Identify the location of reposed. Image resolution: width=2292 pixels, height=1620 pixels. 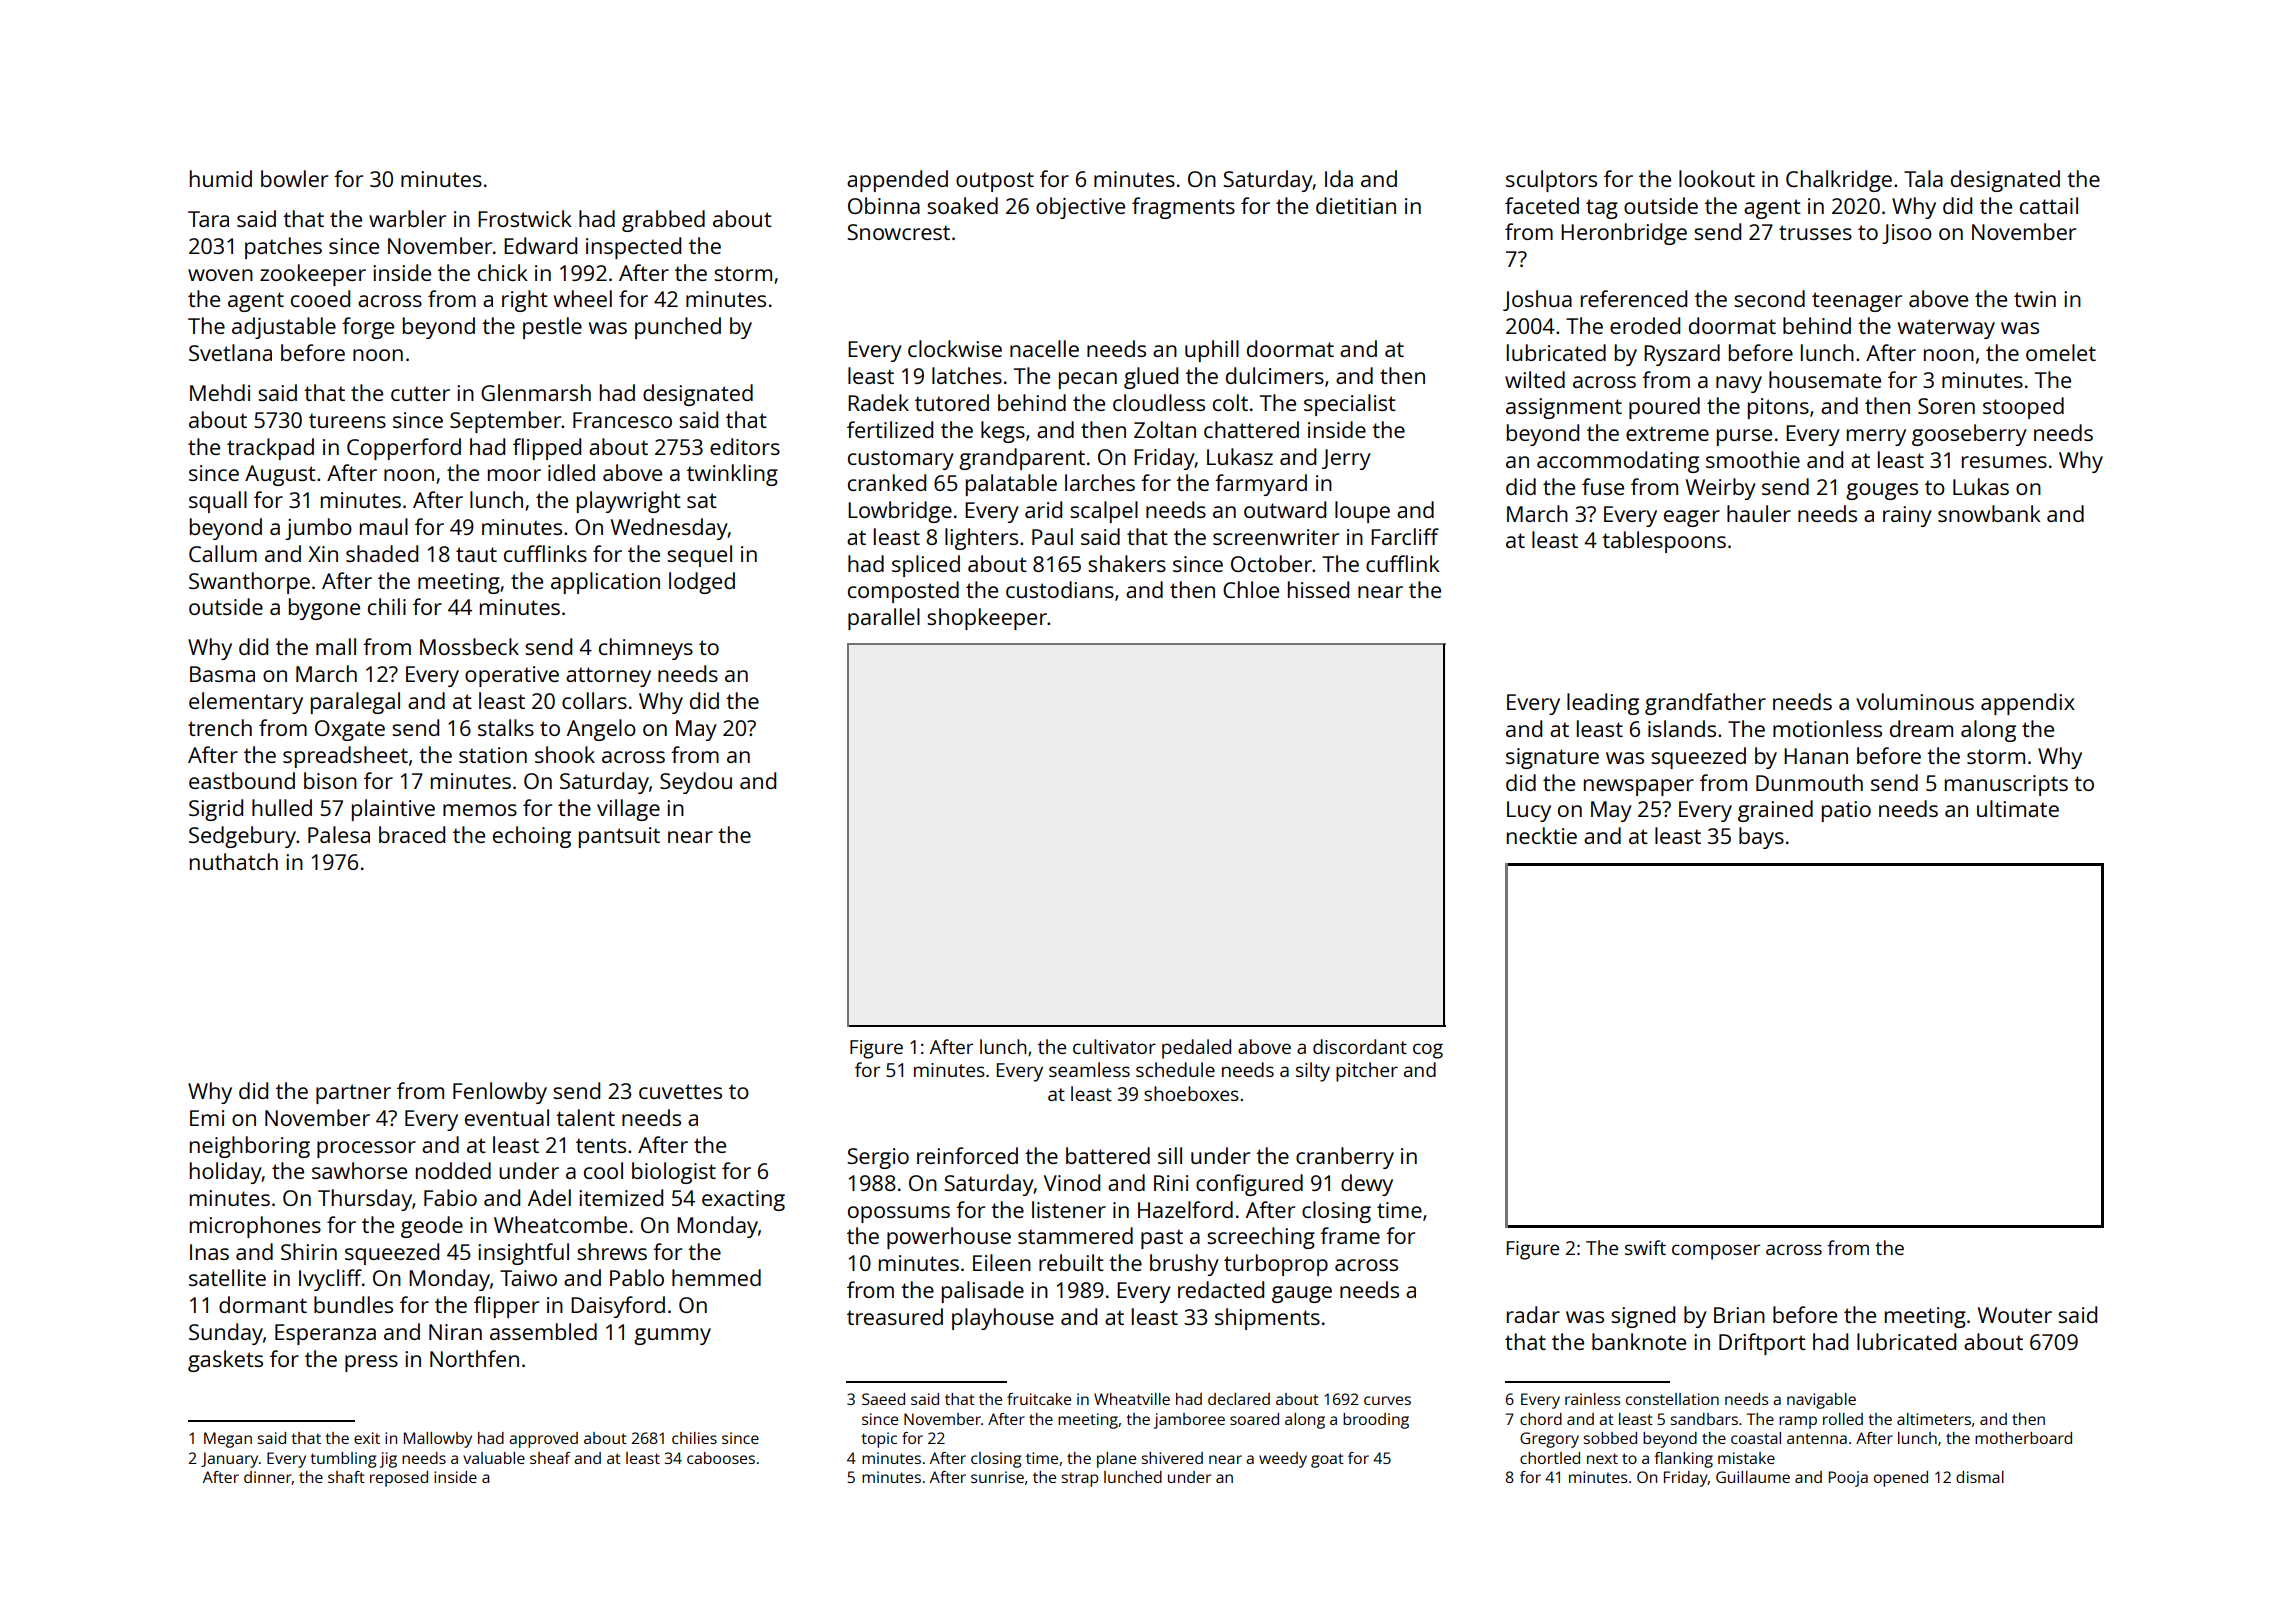
(399, 1479).
